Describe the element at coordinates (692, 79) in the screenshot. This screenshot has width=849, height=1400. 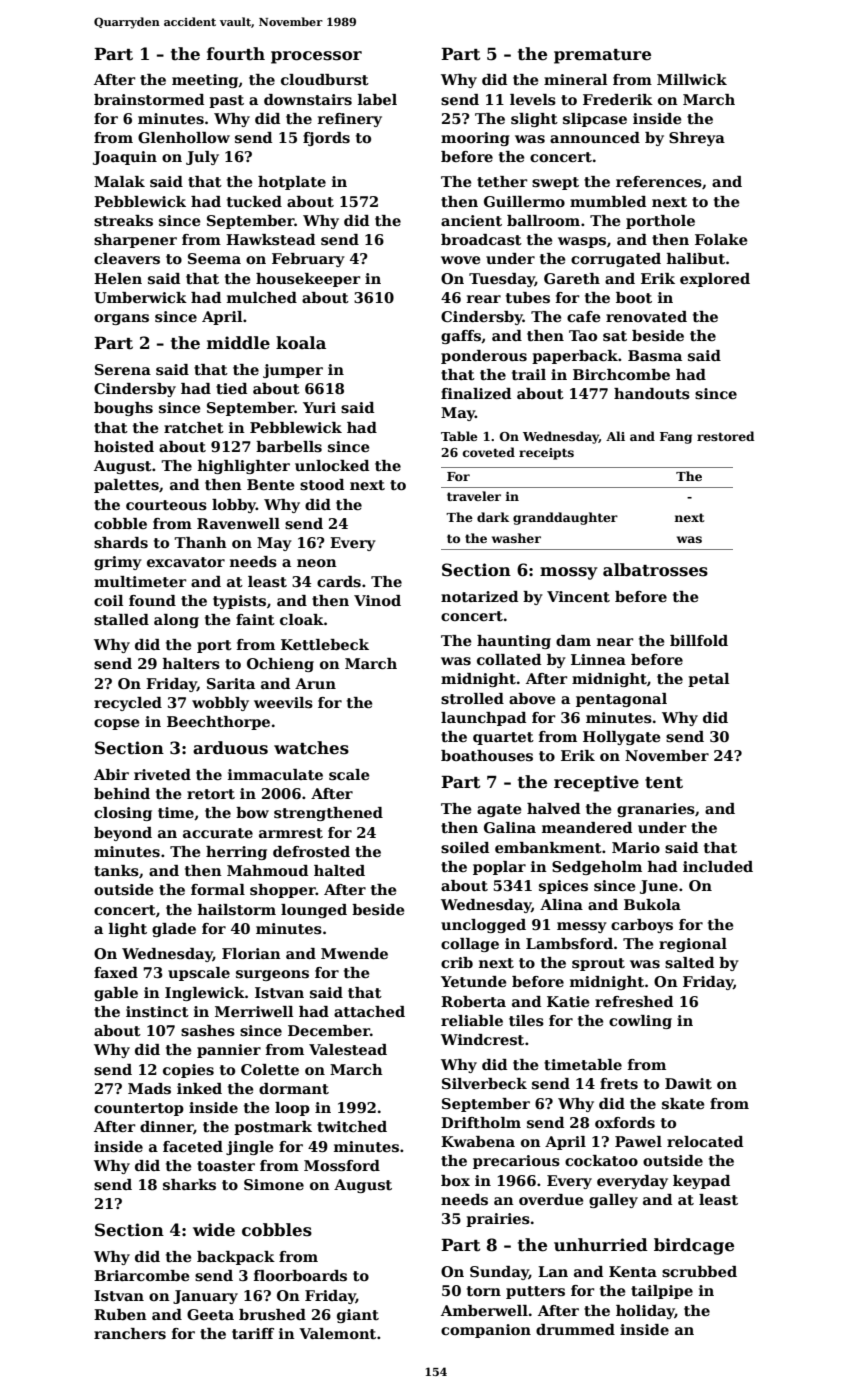
I see `Millwick` at that location.
